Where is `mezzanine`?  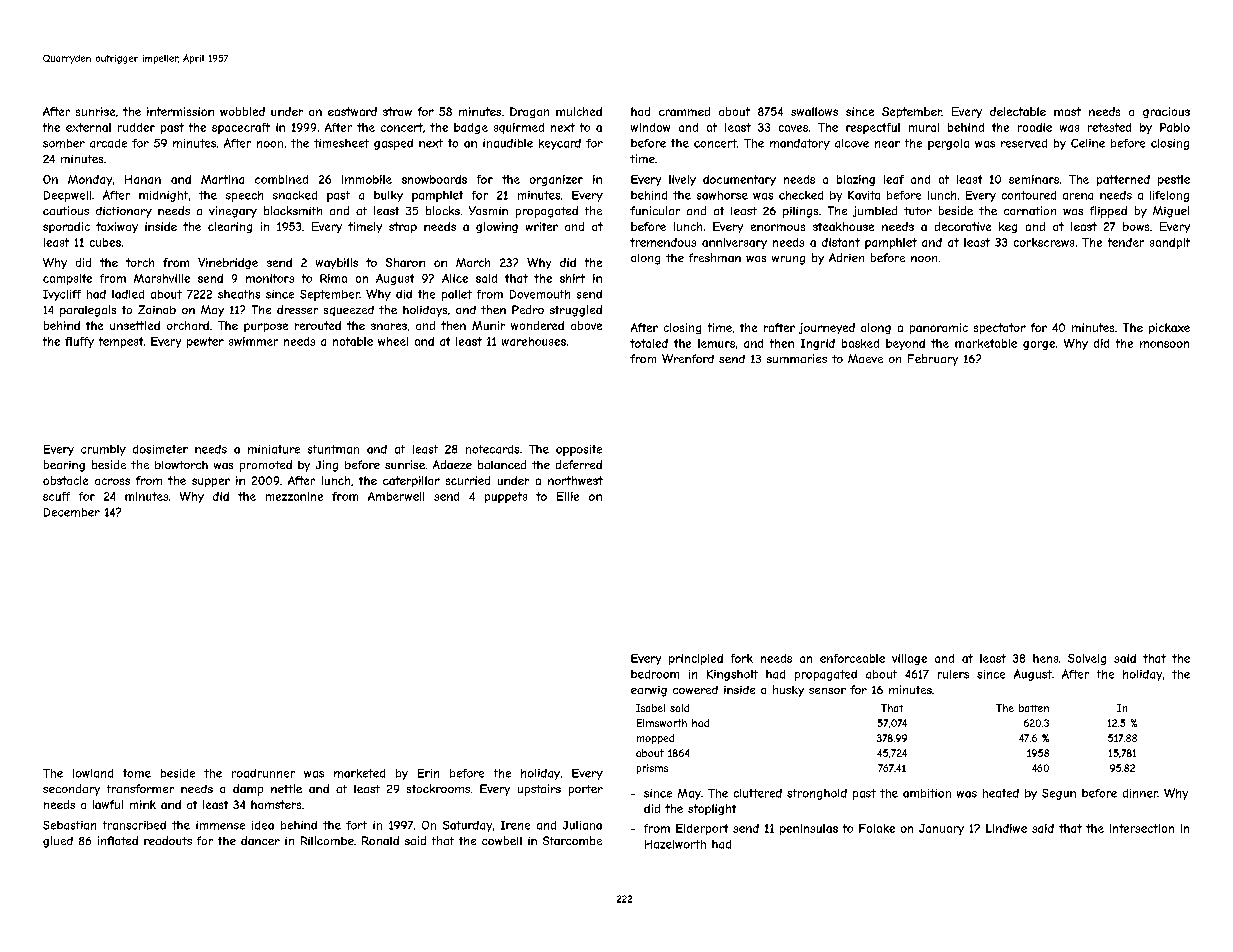 mezzanine is located at coordinates (294, 496).
